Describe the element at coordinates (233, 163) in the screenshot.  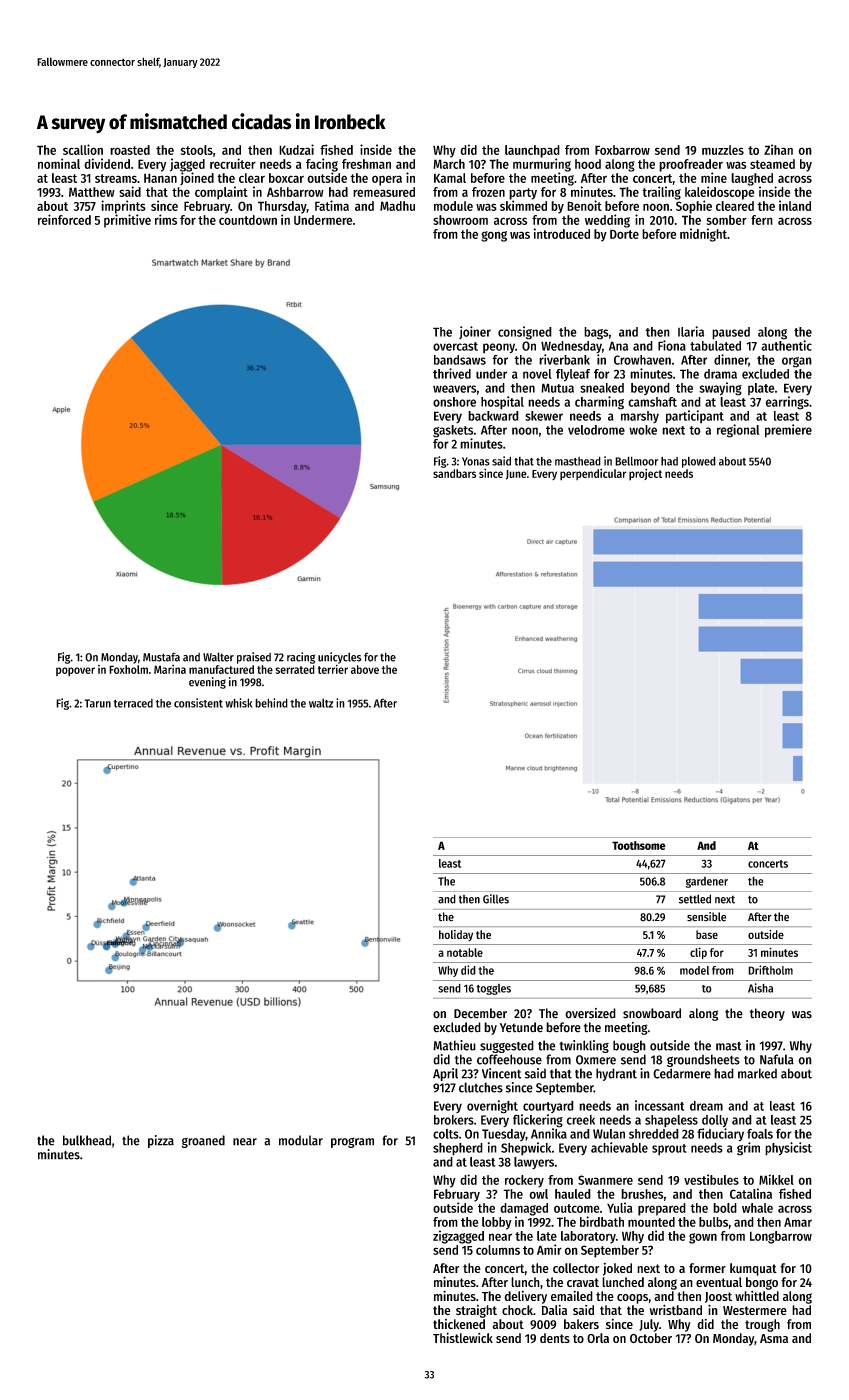
I see `recruiter` at that location.
